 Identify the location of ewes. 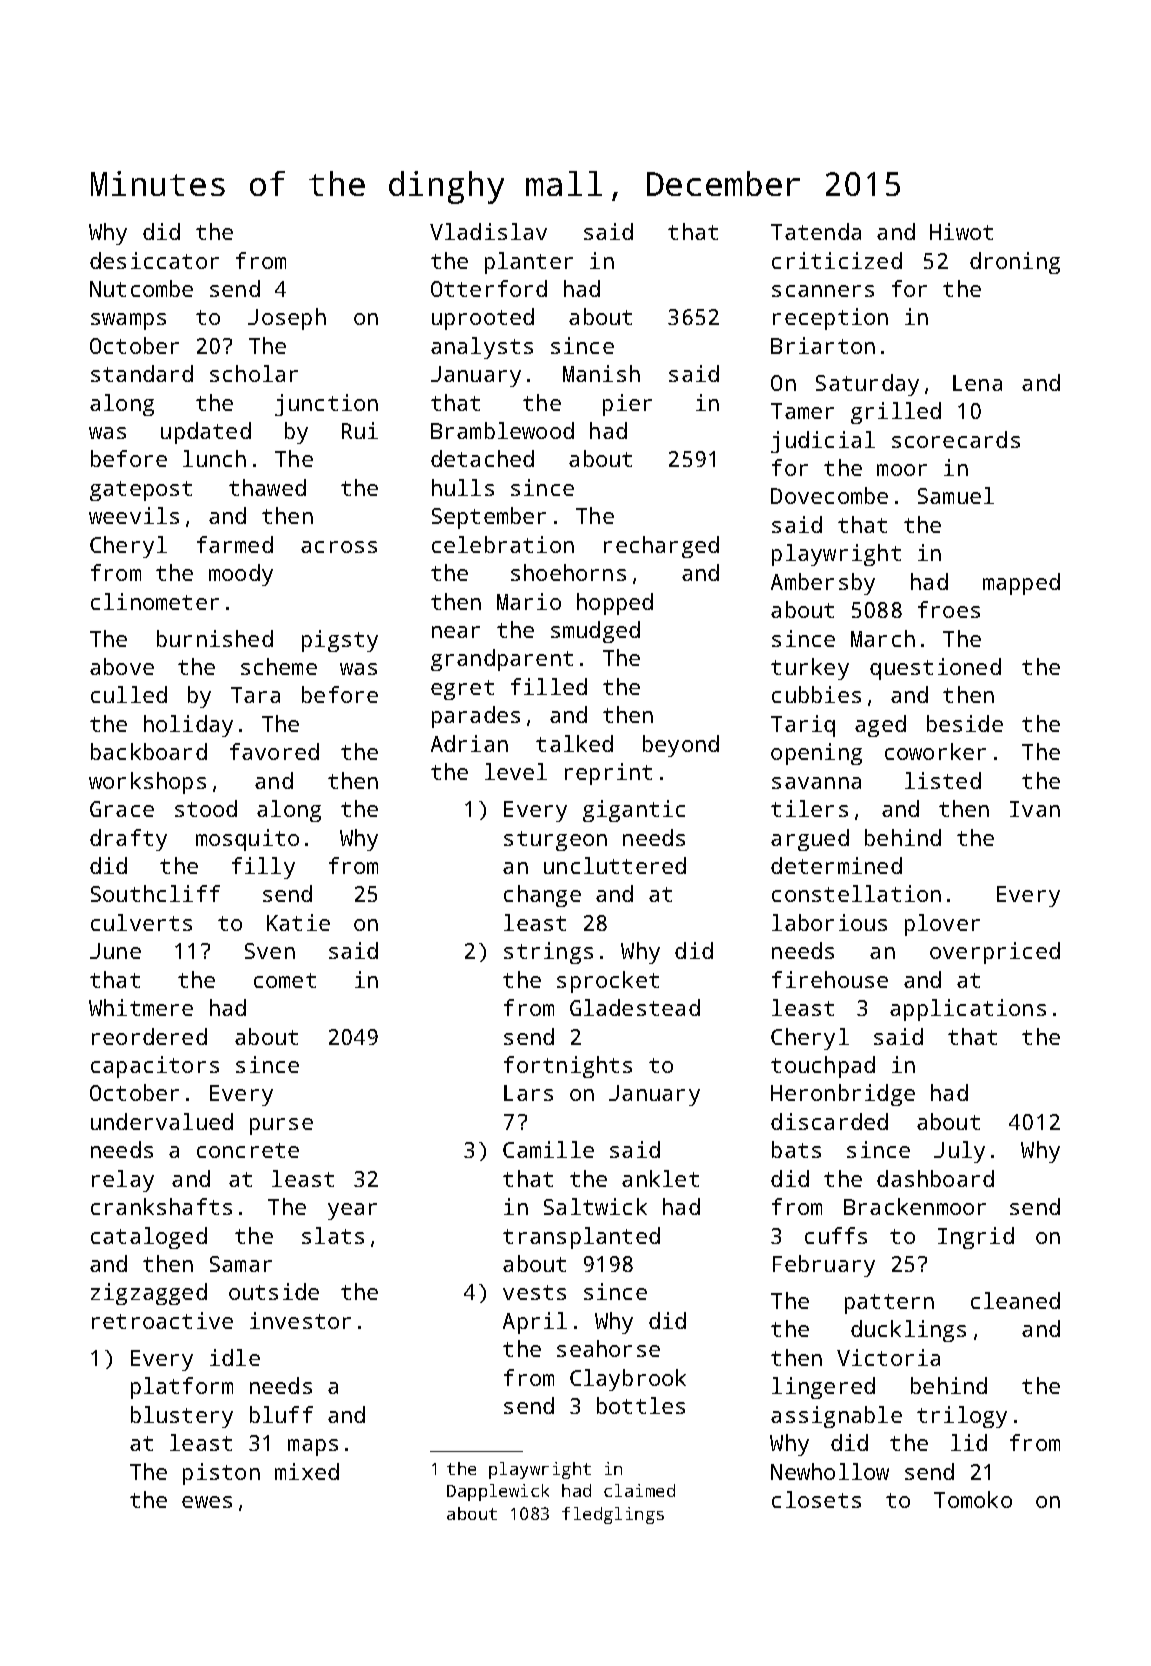
(207, 1502).
